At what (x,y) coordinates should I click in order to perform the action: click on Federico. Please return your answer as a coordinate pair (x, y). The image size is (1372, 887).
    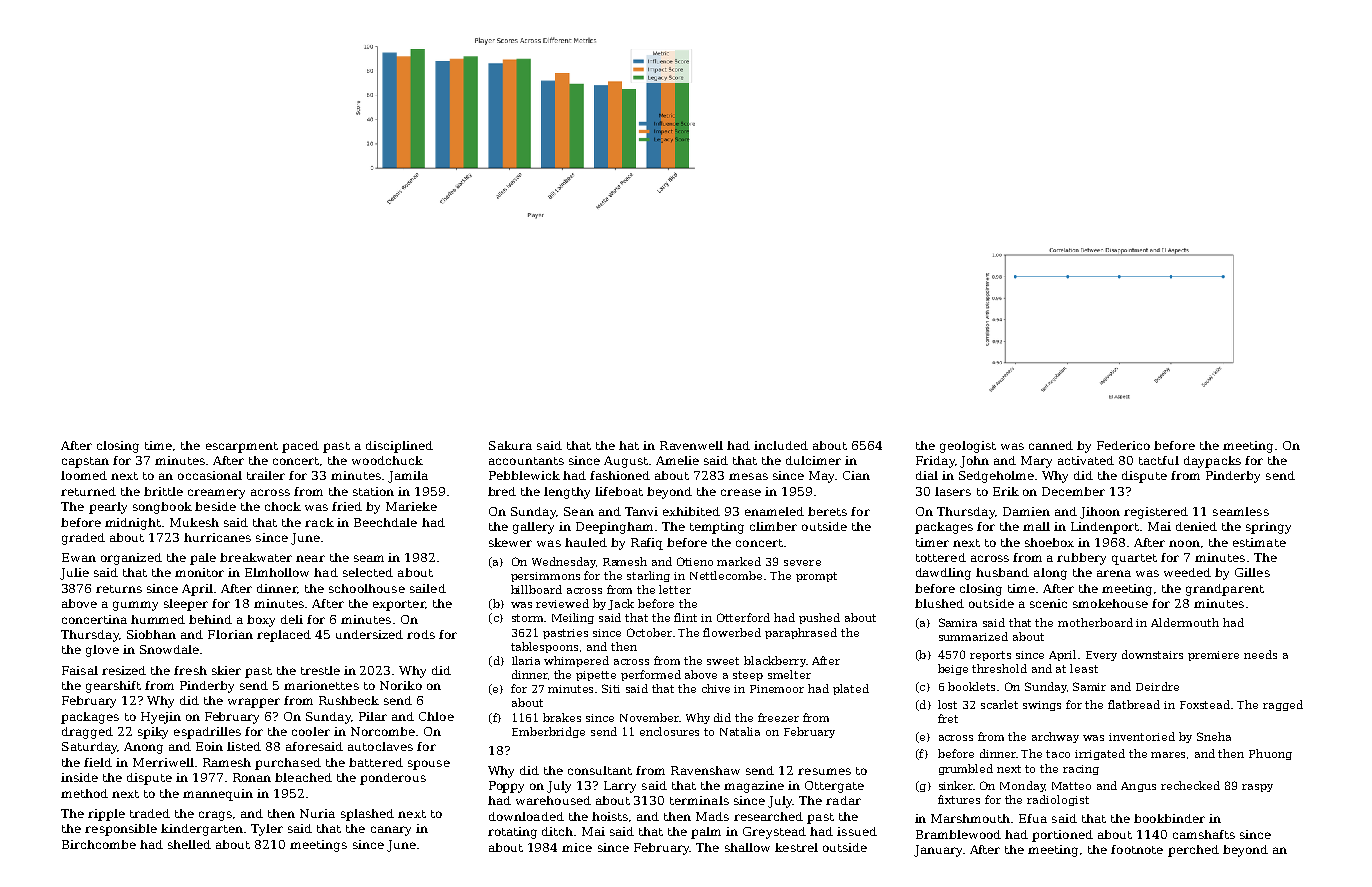
    Looking at the image, I should click on (1123, 445).
